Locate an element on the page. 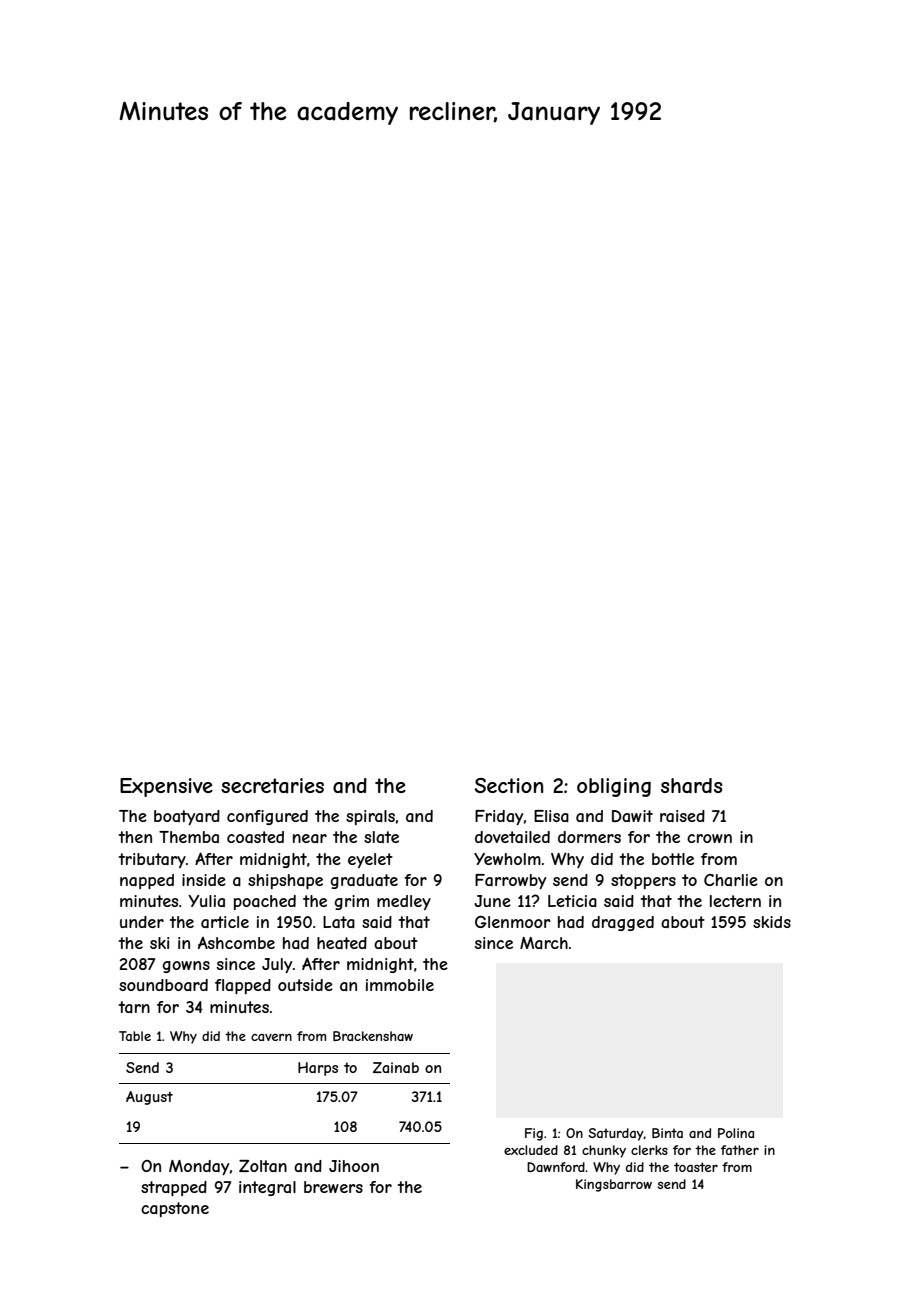  Brackenshaw is located at coordinates (373, 1036).
